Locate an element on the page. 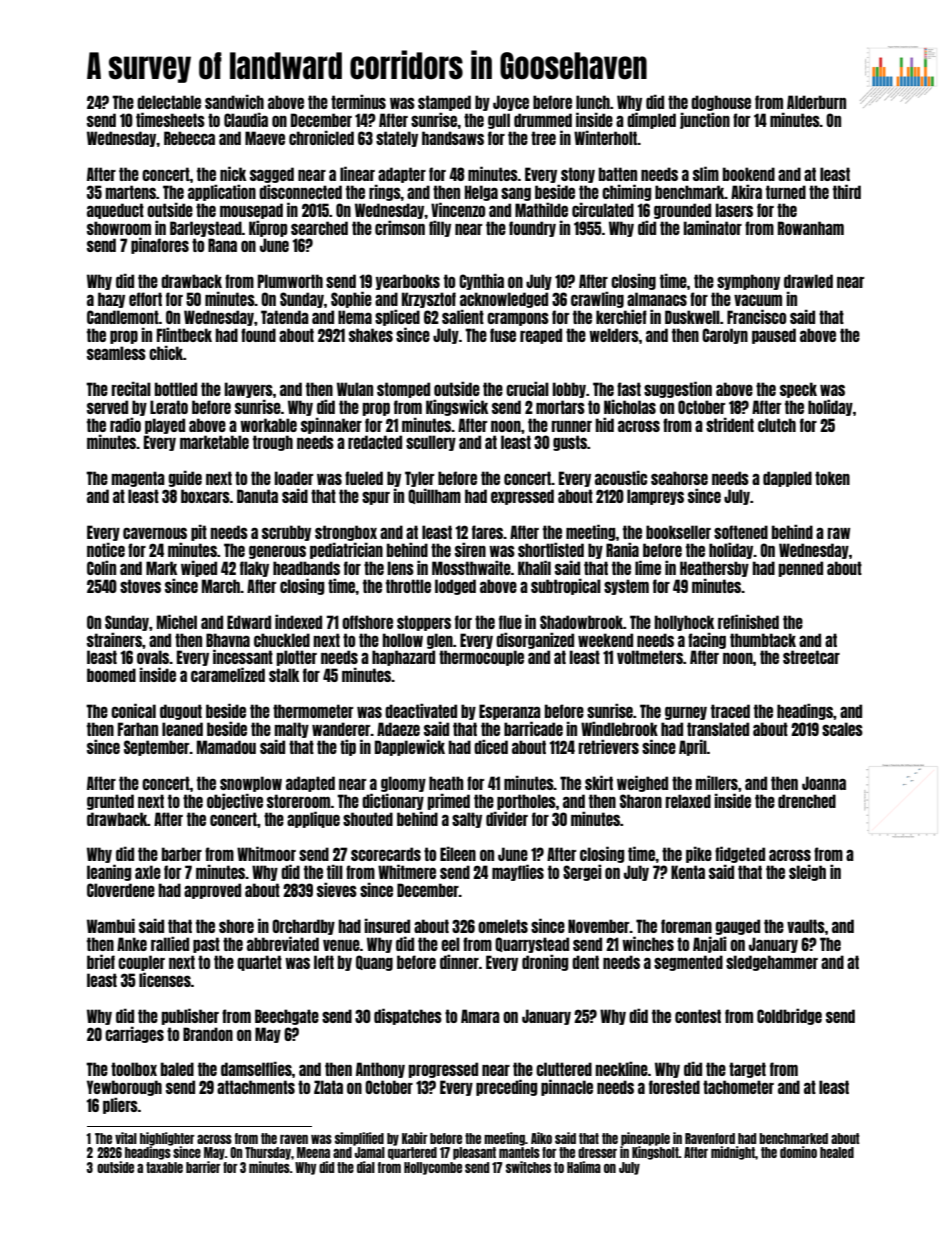  suggestion is located at coordinates (678, 389).
